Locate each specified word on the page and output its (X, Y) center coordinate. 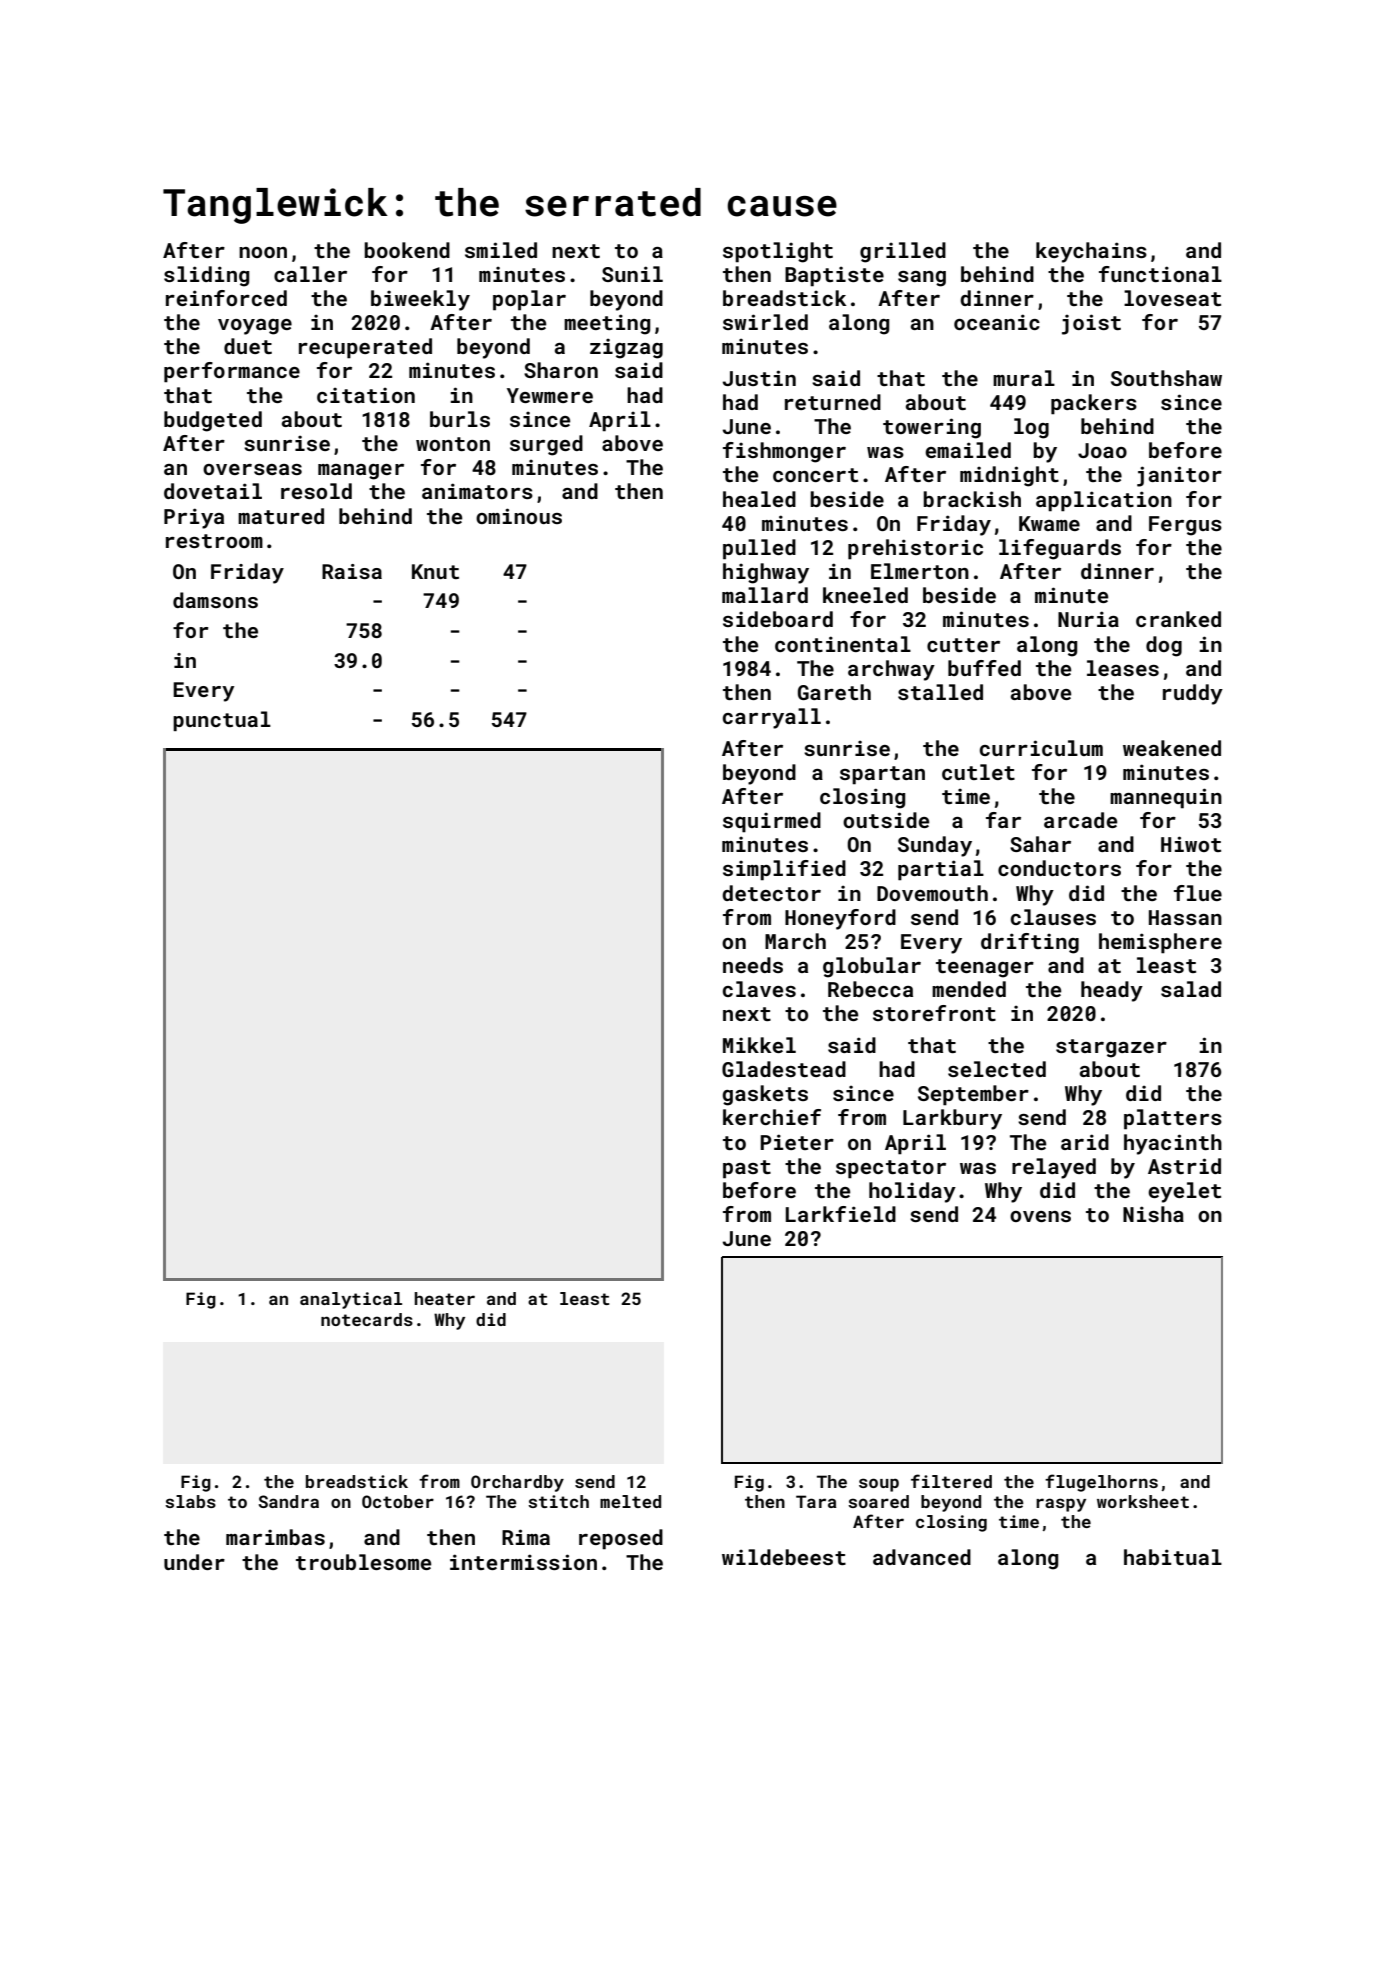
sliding (206, 276)
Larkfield (841, 1214)
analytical (351, 1300)
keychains (1091, 252)
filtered (951, 1481)
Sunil (632, 274)
